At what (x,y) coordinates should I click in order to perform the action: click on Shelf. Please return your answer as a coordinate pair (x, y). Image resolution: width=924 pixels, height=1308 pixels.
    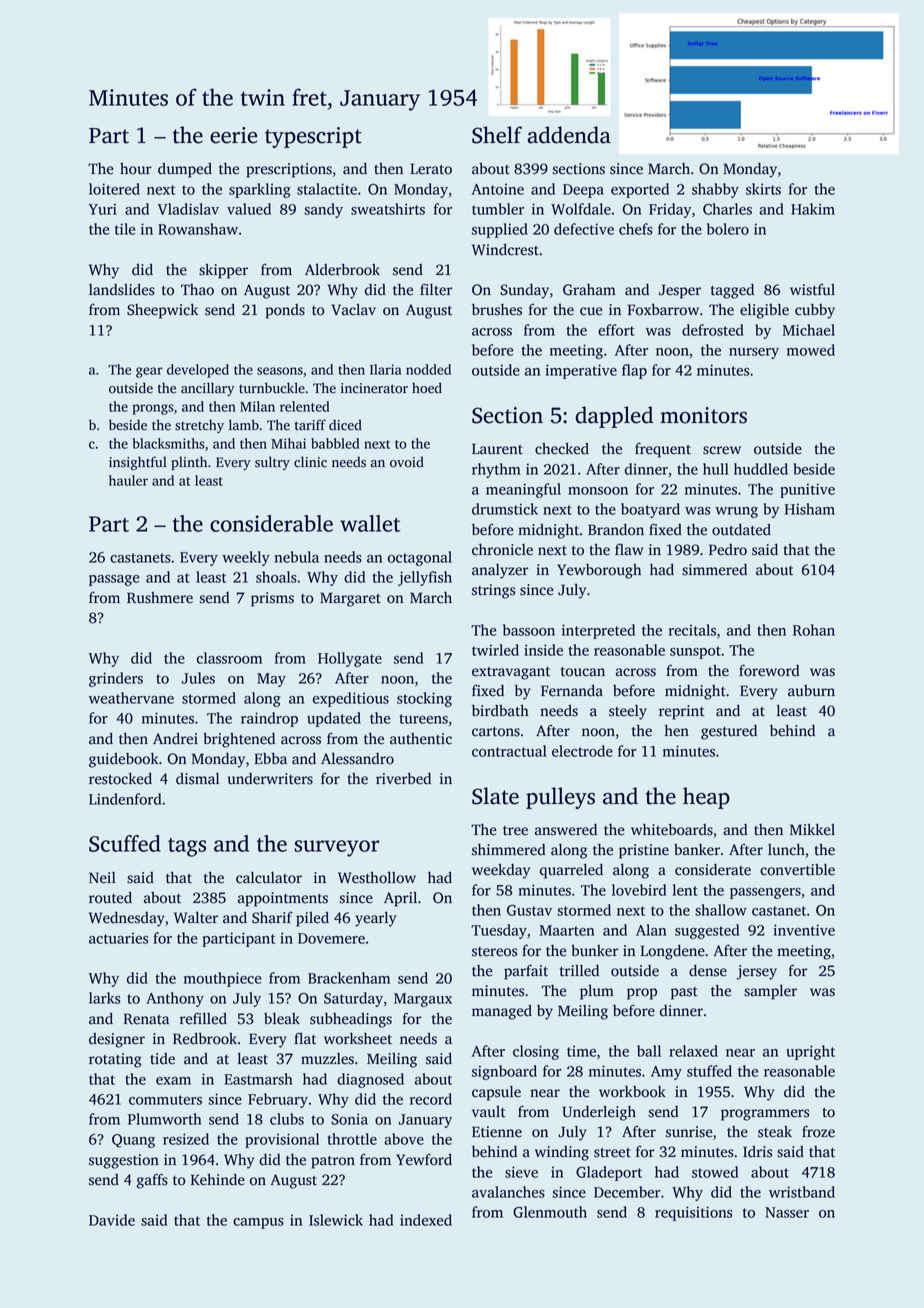
    Looking at the image, I should click on (497, 135).
